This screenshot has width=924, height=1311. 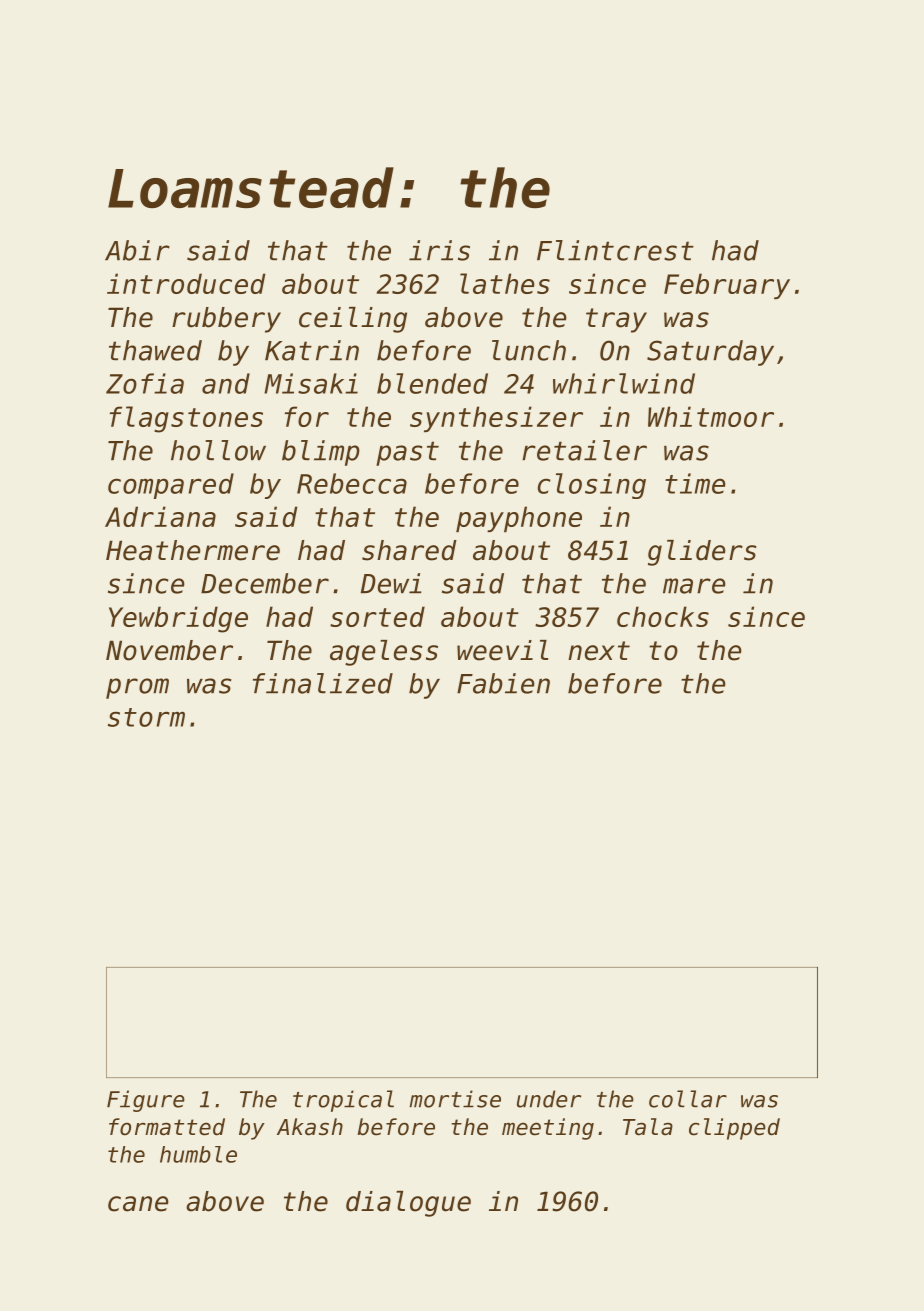 I want to click on Whitmoor, so click(x=711, y=416).
